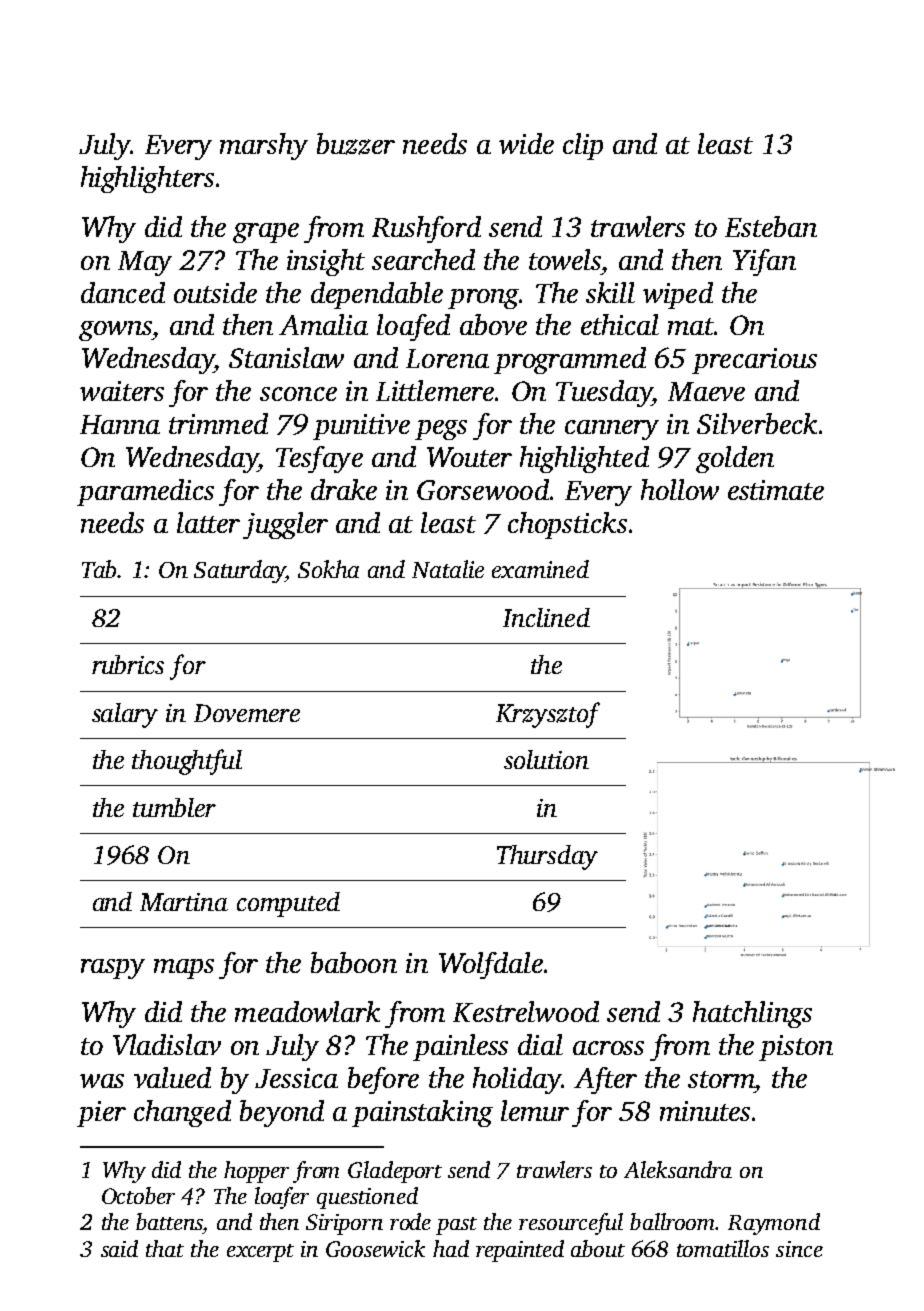 The image size is (924, 1311). What do you see at coordinates (167, 1044) in the screenshot?
I see `Vladislav` at bounding box center [167, 1044].
